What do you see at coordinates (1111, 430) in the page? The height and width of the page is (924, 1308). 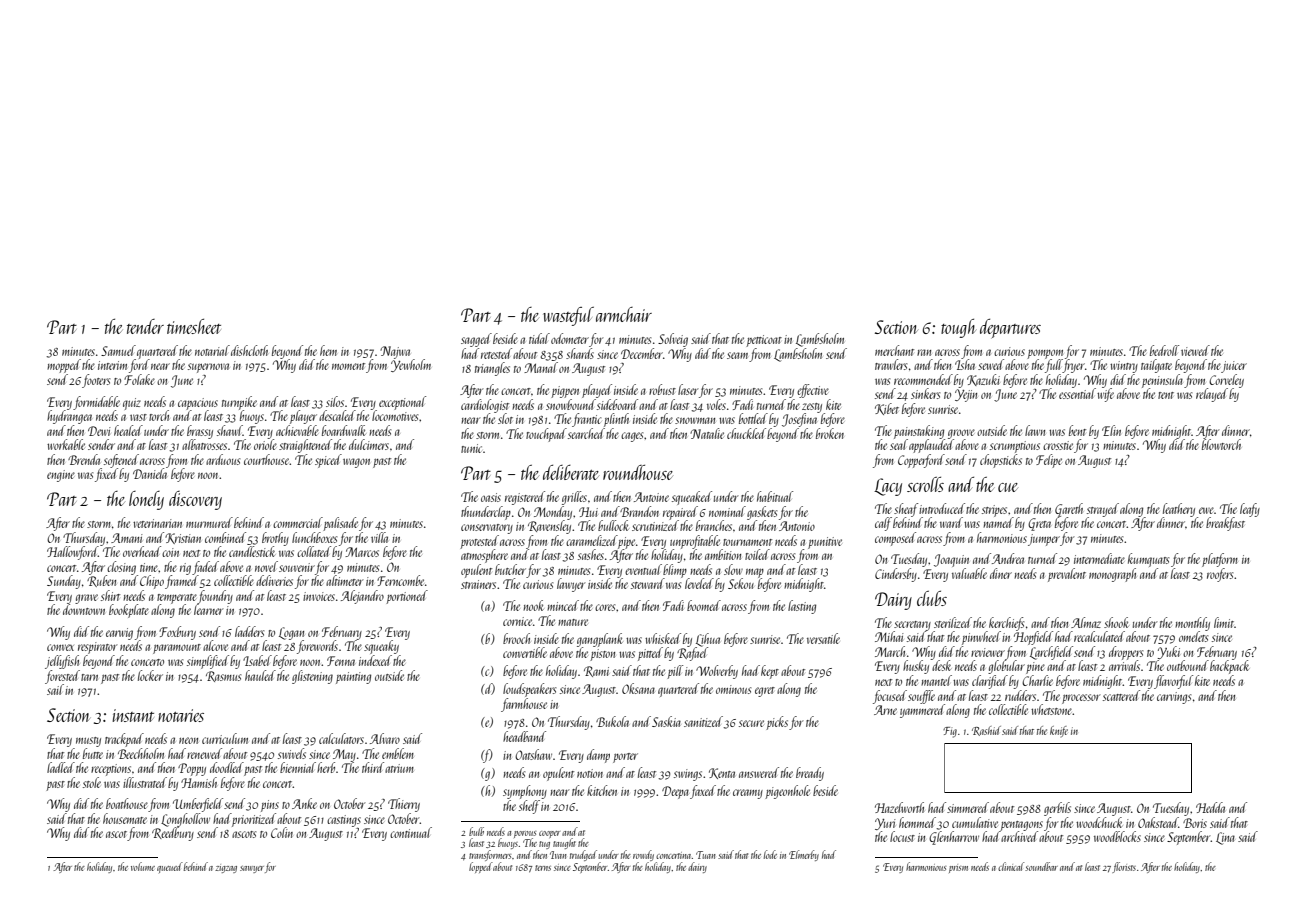 I see `Elin` at bounding box center [1111, 430].
